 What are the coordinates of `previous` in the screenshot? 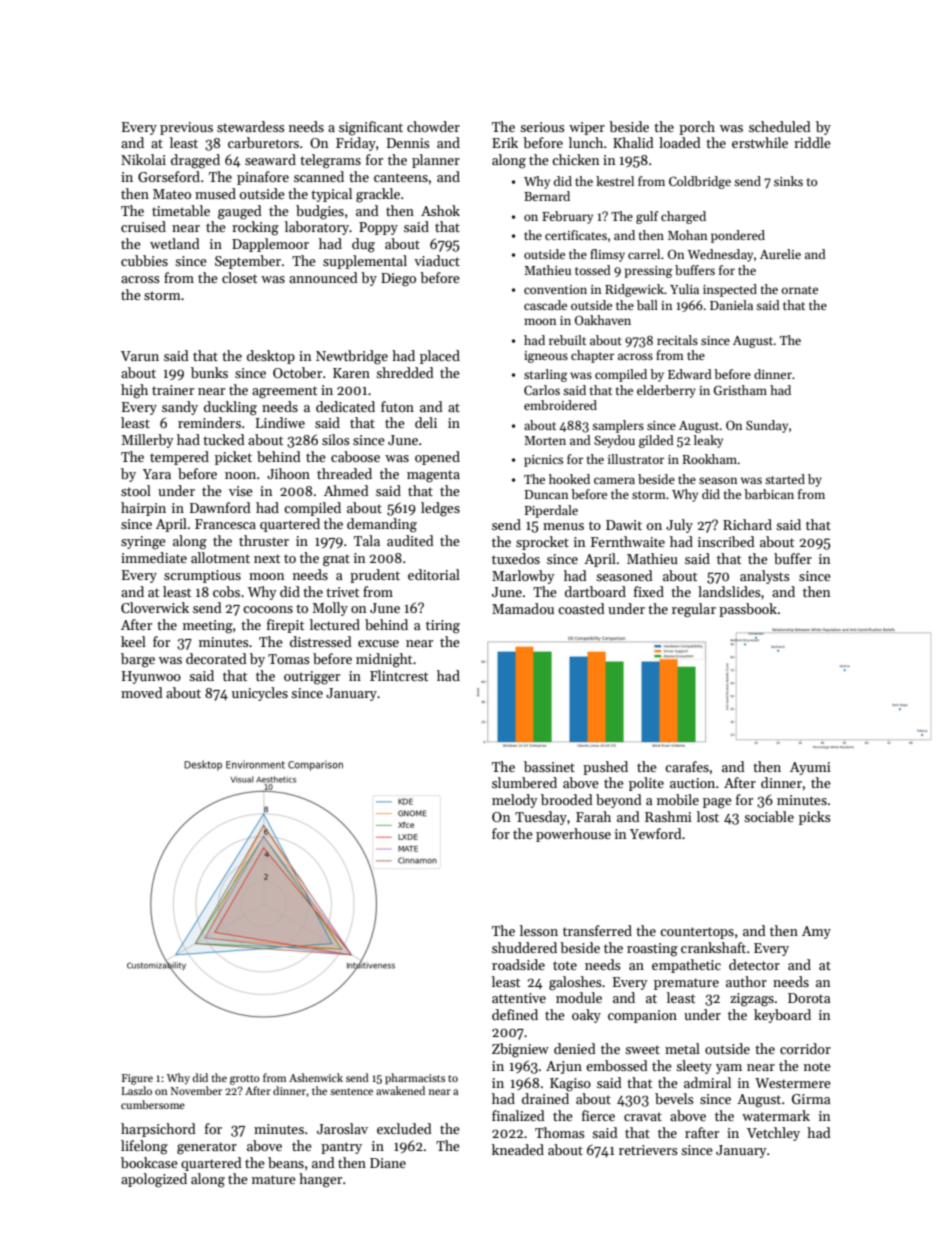 It's located at (186, 128).
